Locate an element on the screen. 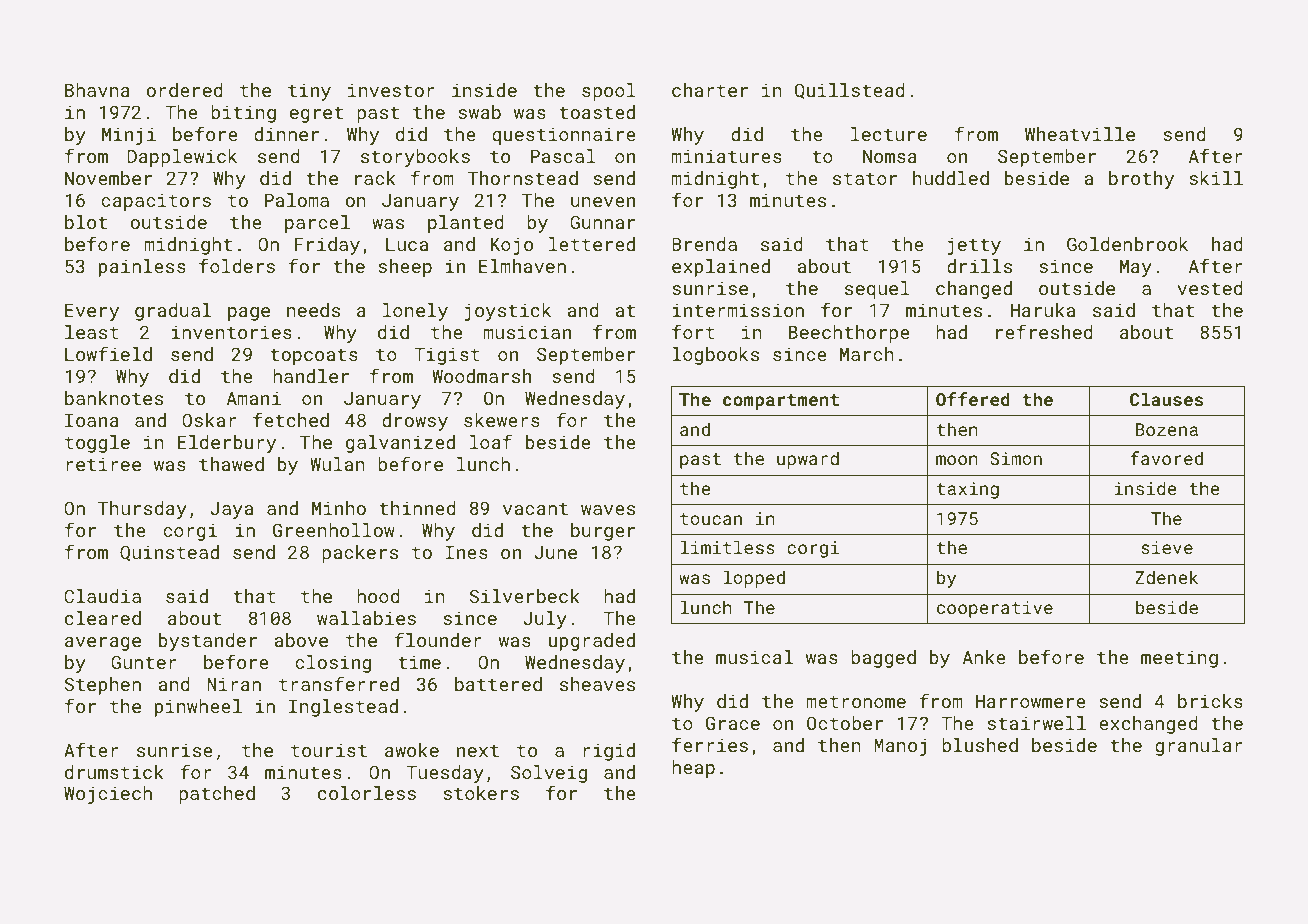 This screenshot has height=924, width=1308. Minji is located at coordinates (129, 136).
